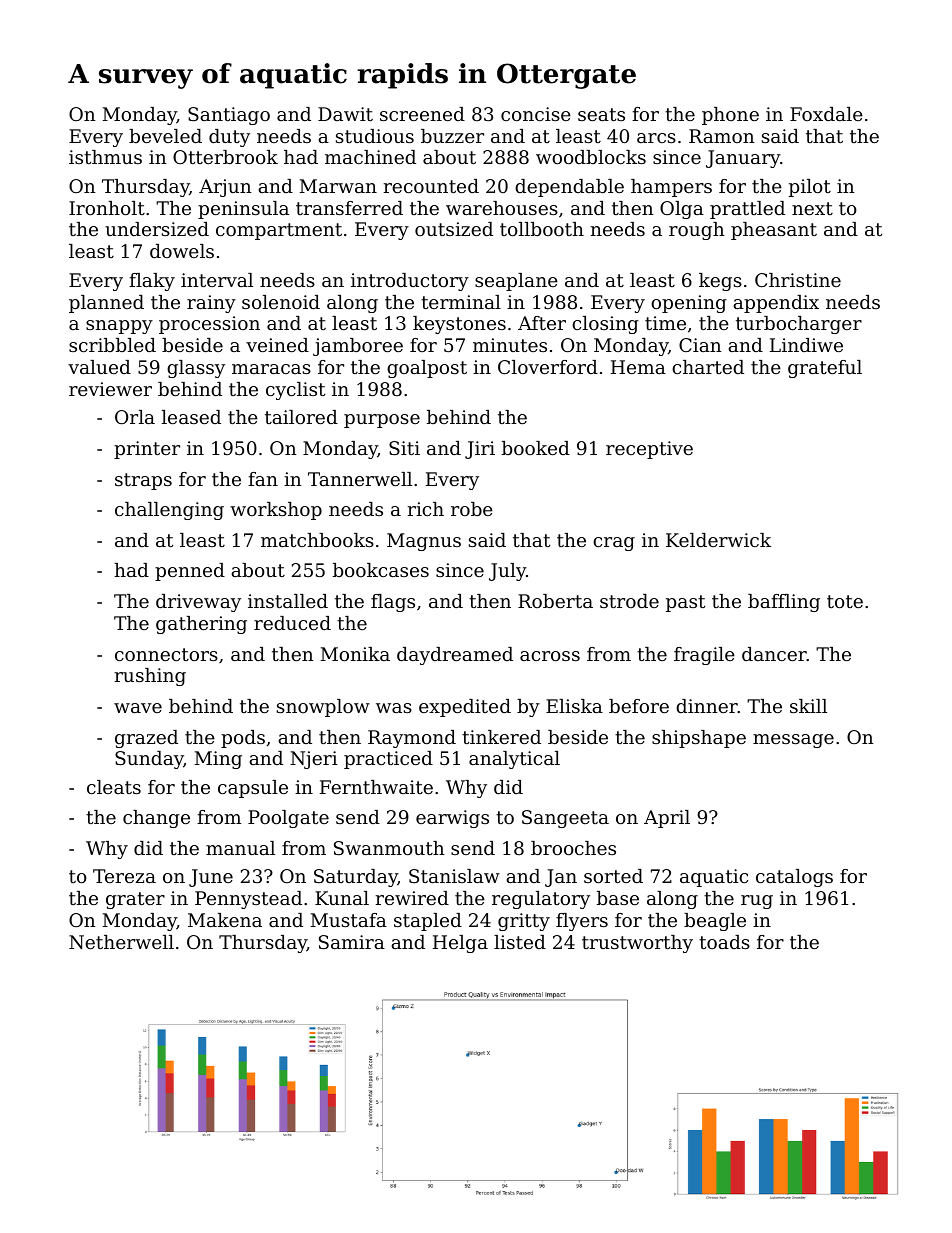 Image resolution: width=952 pixels, height=1233 pixels. I want to click on Kelderwick, so click(718, 540).
